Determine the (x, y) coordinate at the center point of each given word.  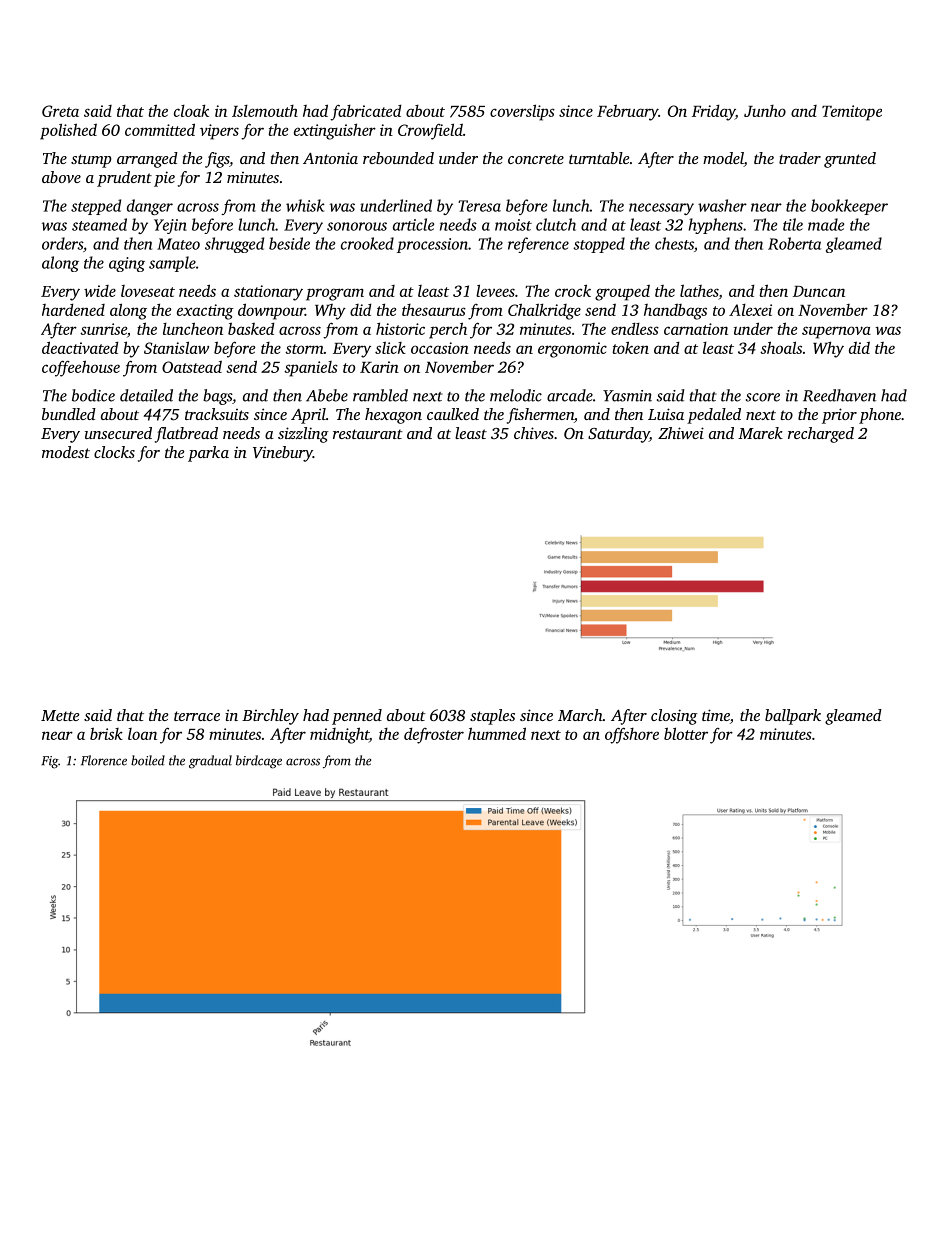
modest (66, 452)
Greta (60, 111)
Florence (104, 760)
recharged (821, 435)
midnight (339, 735)
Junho (765, 111)
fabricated (365, 113)
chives (534, 433)
